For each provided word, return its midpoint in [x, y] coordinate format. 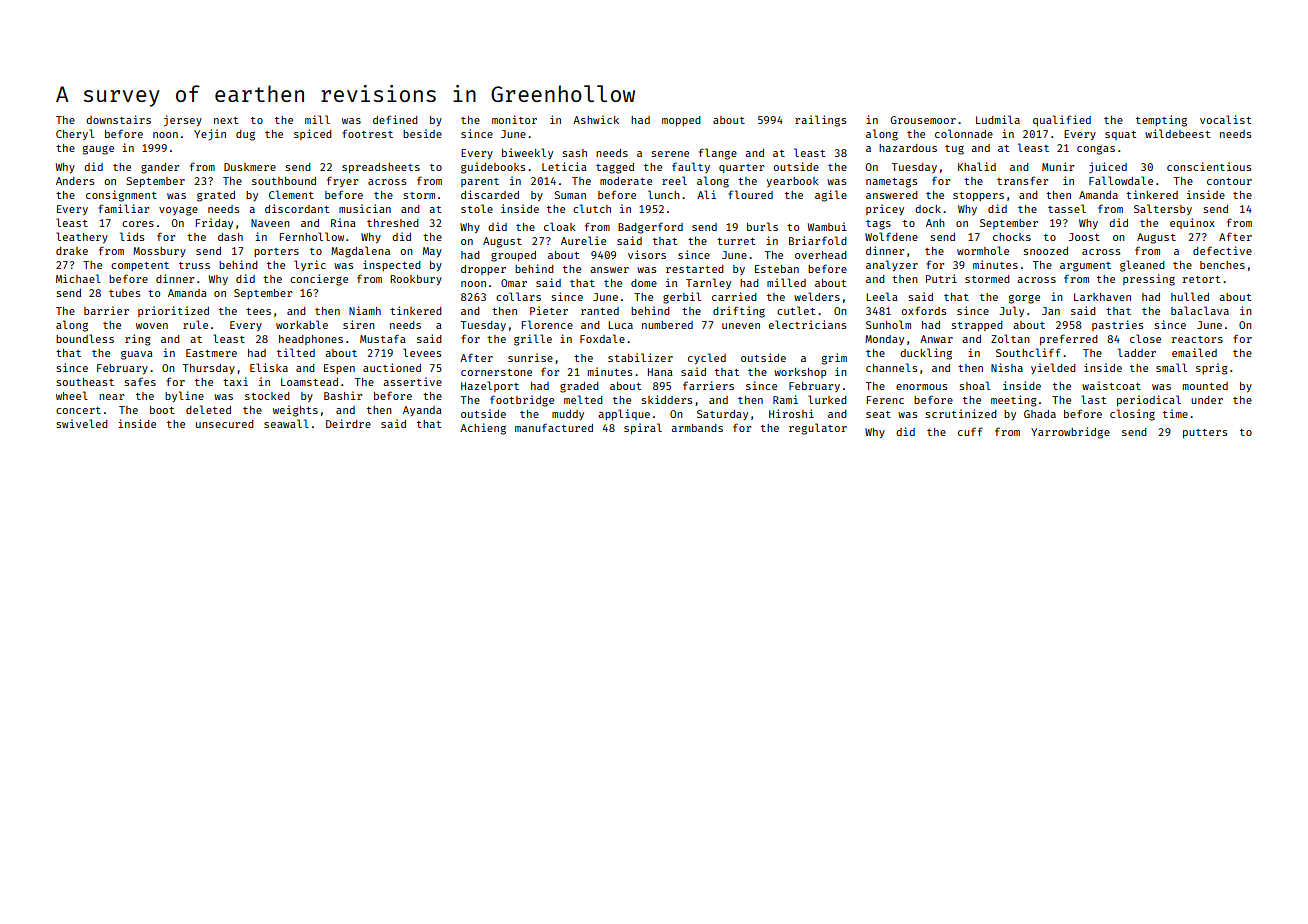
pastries [1117, 325]
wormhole [983, 250]
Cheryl [75, 134]
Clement [291, 194]
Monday [884, 340]
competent [140, 266]
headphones [311, 340]
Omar [514, 283]
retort [1201, 279]
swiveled [82, 423]
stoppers [978, 196]
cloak [560, 226]
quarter [741, 168]
